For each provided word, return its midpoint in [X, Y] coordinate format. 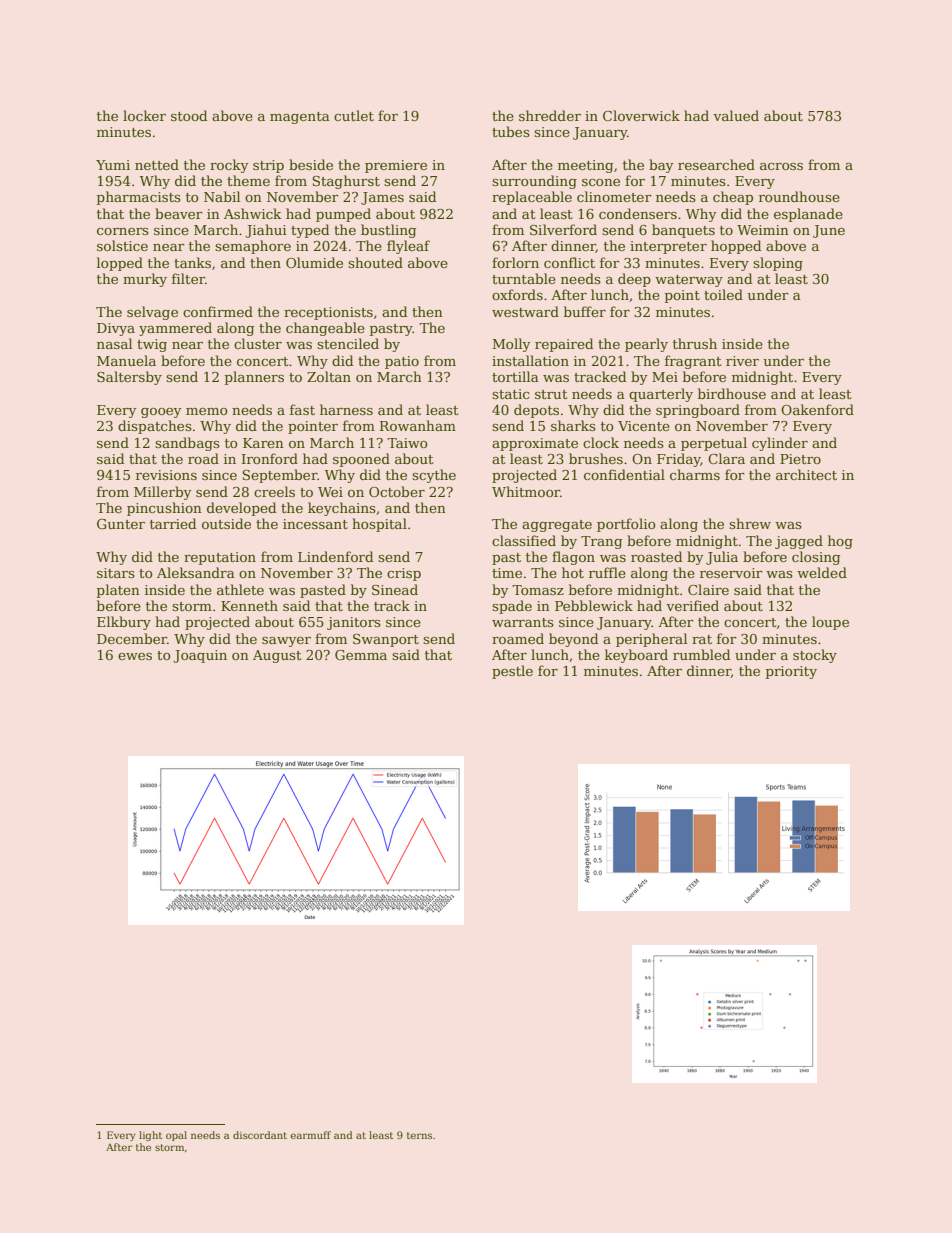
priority [791, 672]
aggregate [557, 526]
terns [419, 1135]
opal [176, 1136]
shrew [750, 523]
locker [144, 115]
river [742, 361]
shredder [550, 115]
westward [525, 311]
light [150, 1136]
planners [254, 378]
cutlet [354, 115]
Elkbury [124, 623]
